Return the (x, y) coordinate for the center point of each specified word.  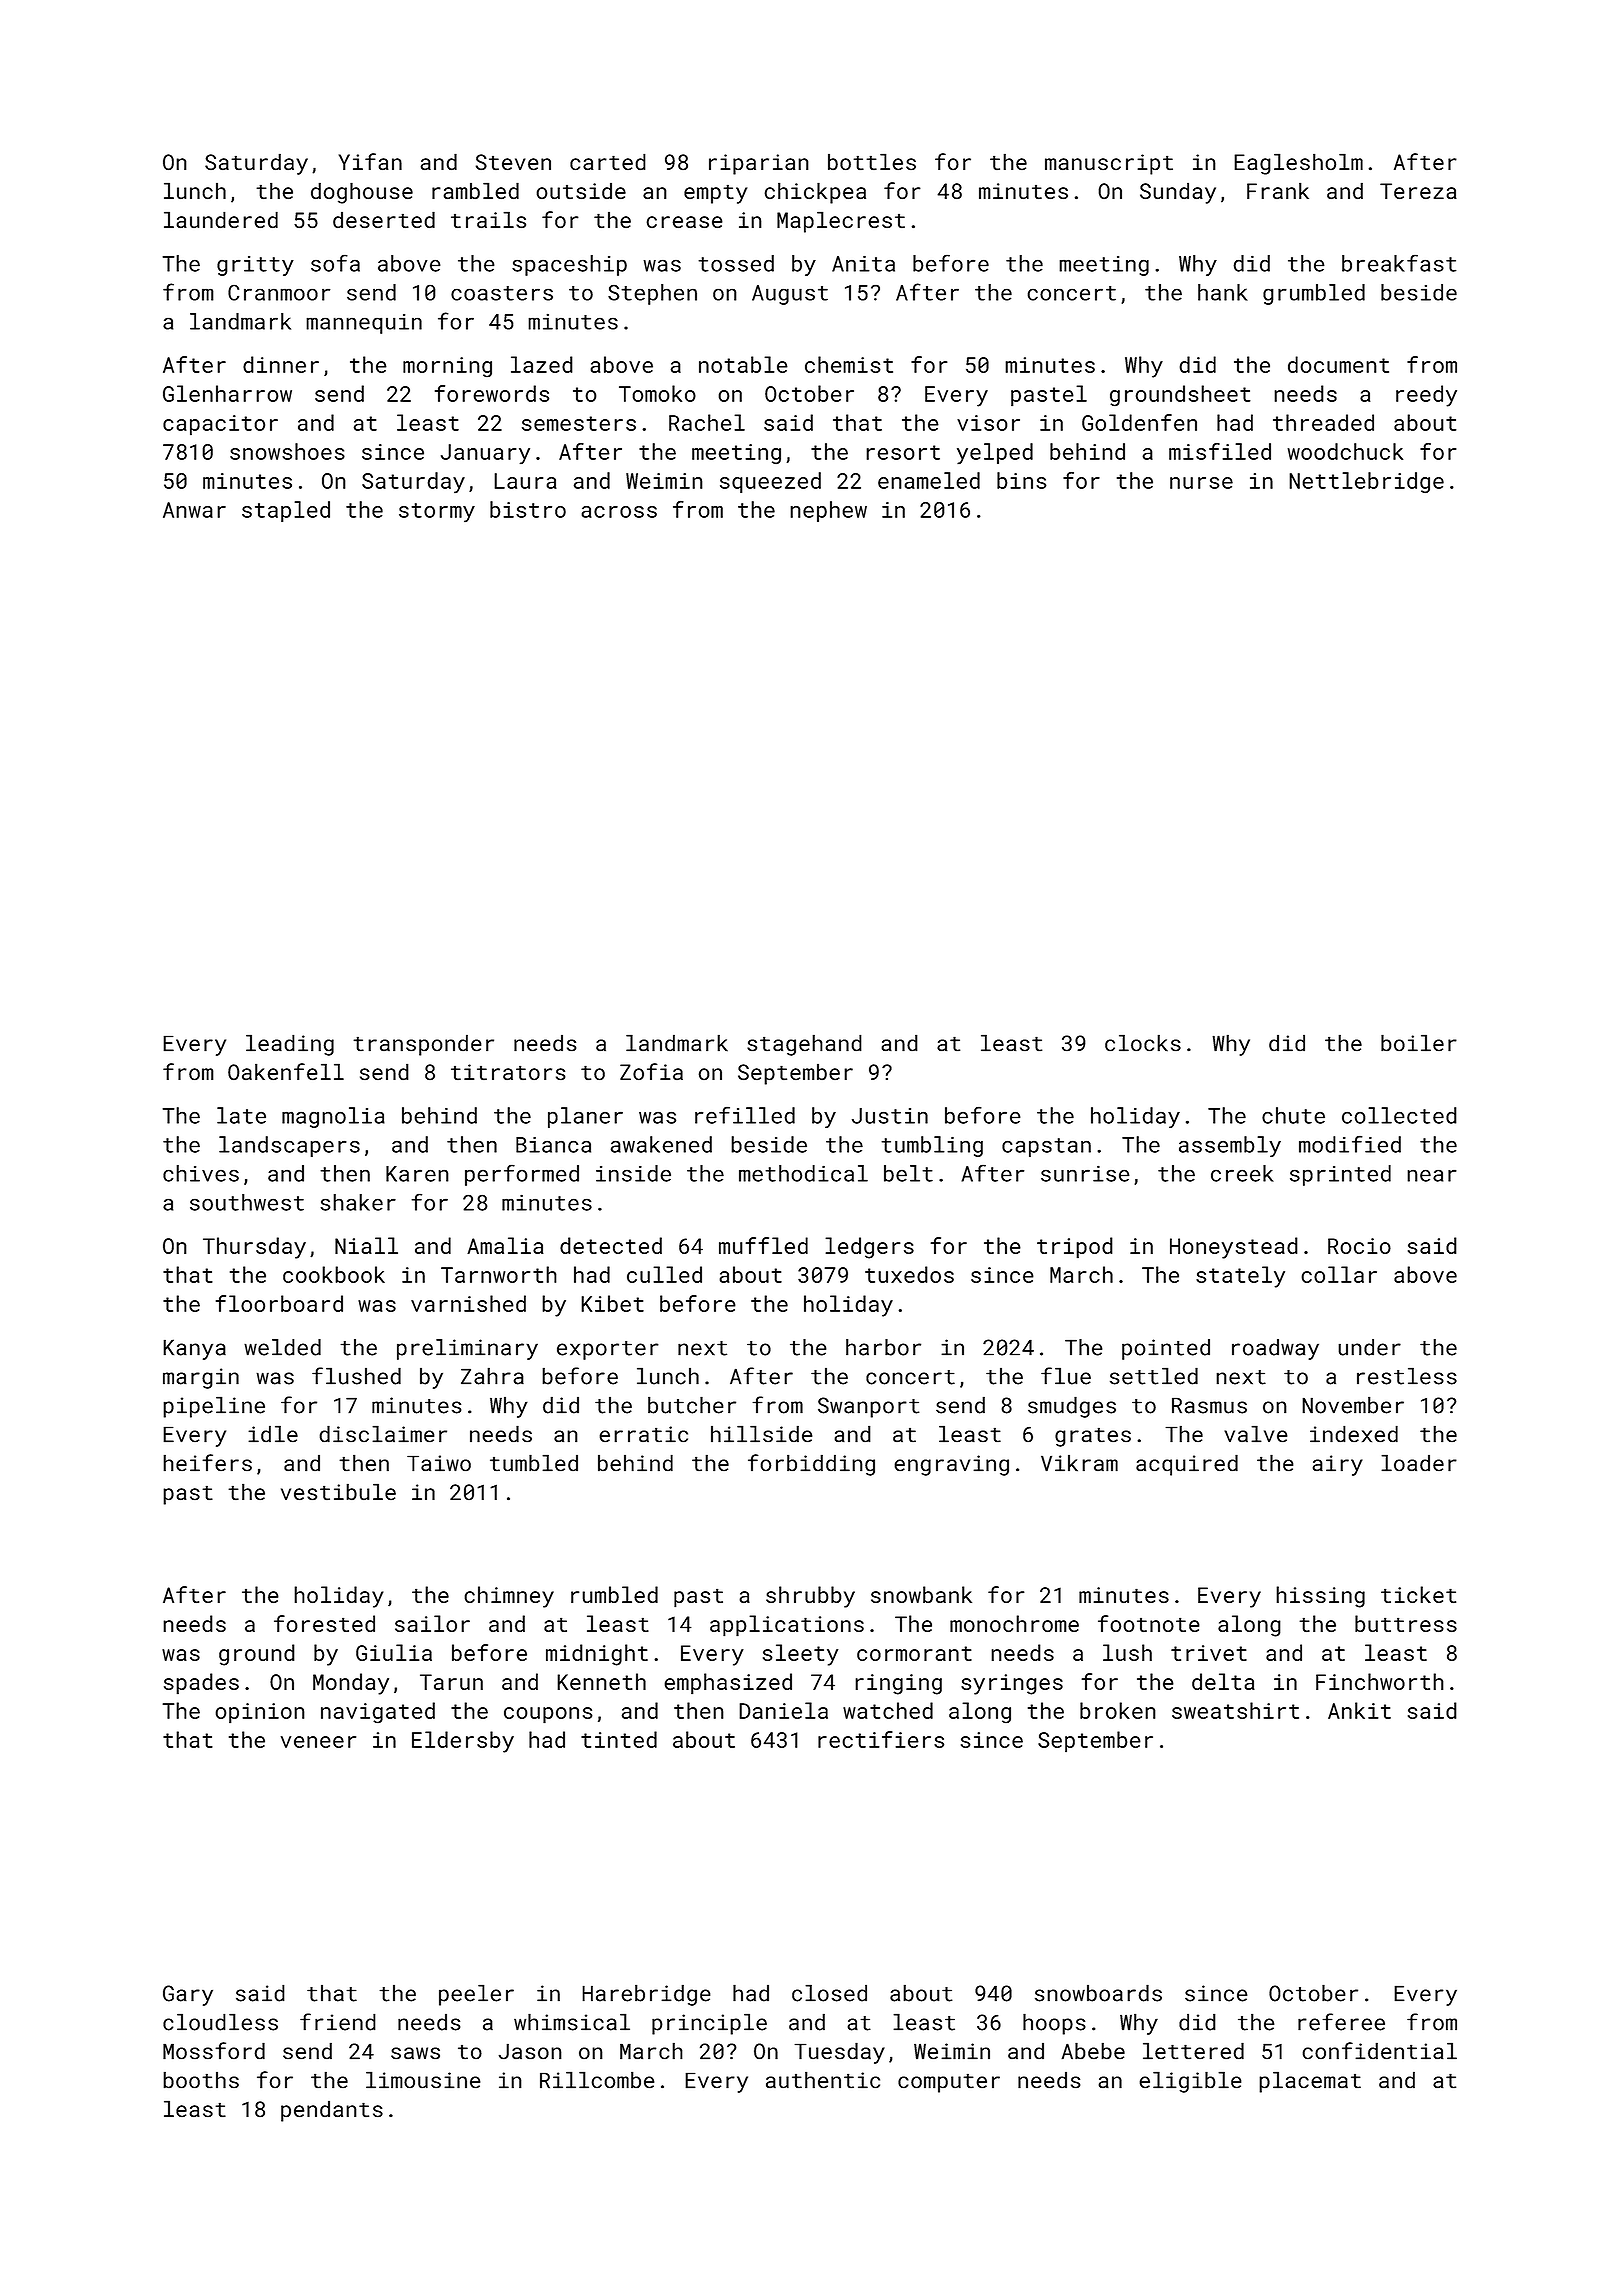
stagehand (804, 1045)
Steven (513, 162)
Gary (188, 1995)
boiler (1419, 1043)
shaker (358, 1202)
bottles (872, 161)
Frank (1278, 190)
